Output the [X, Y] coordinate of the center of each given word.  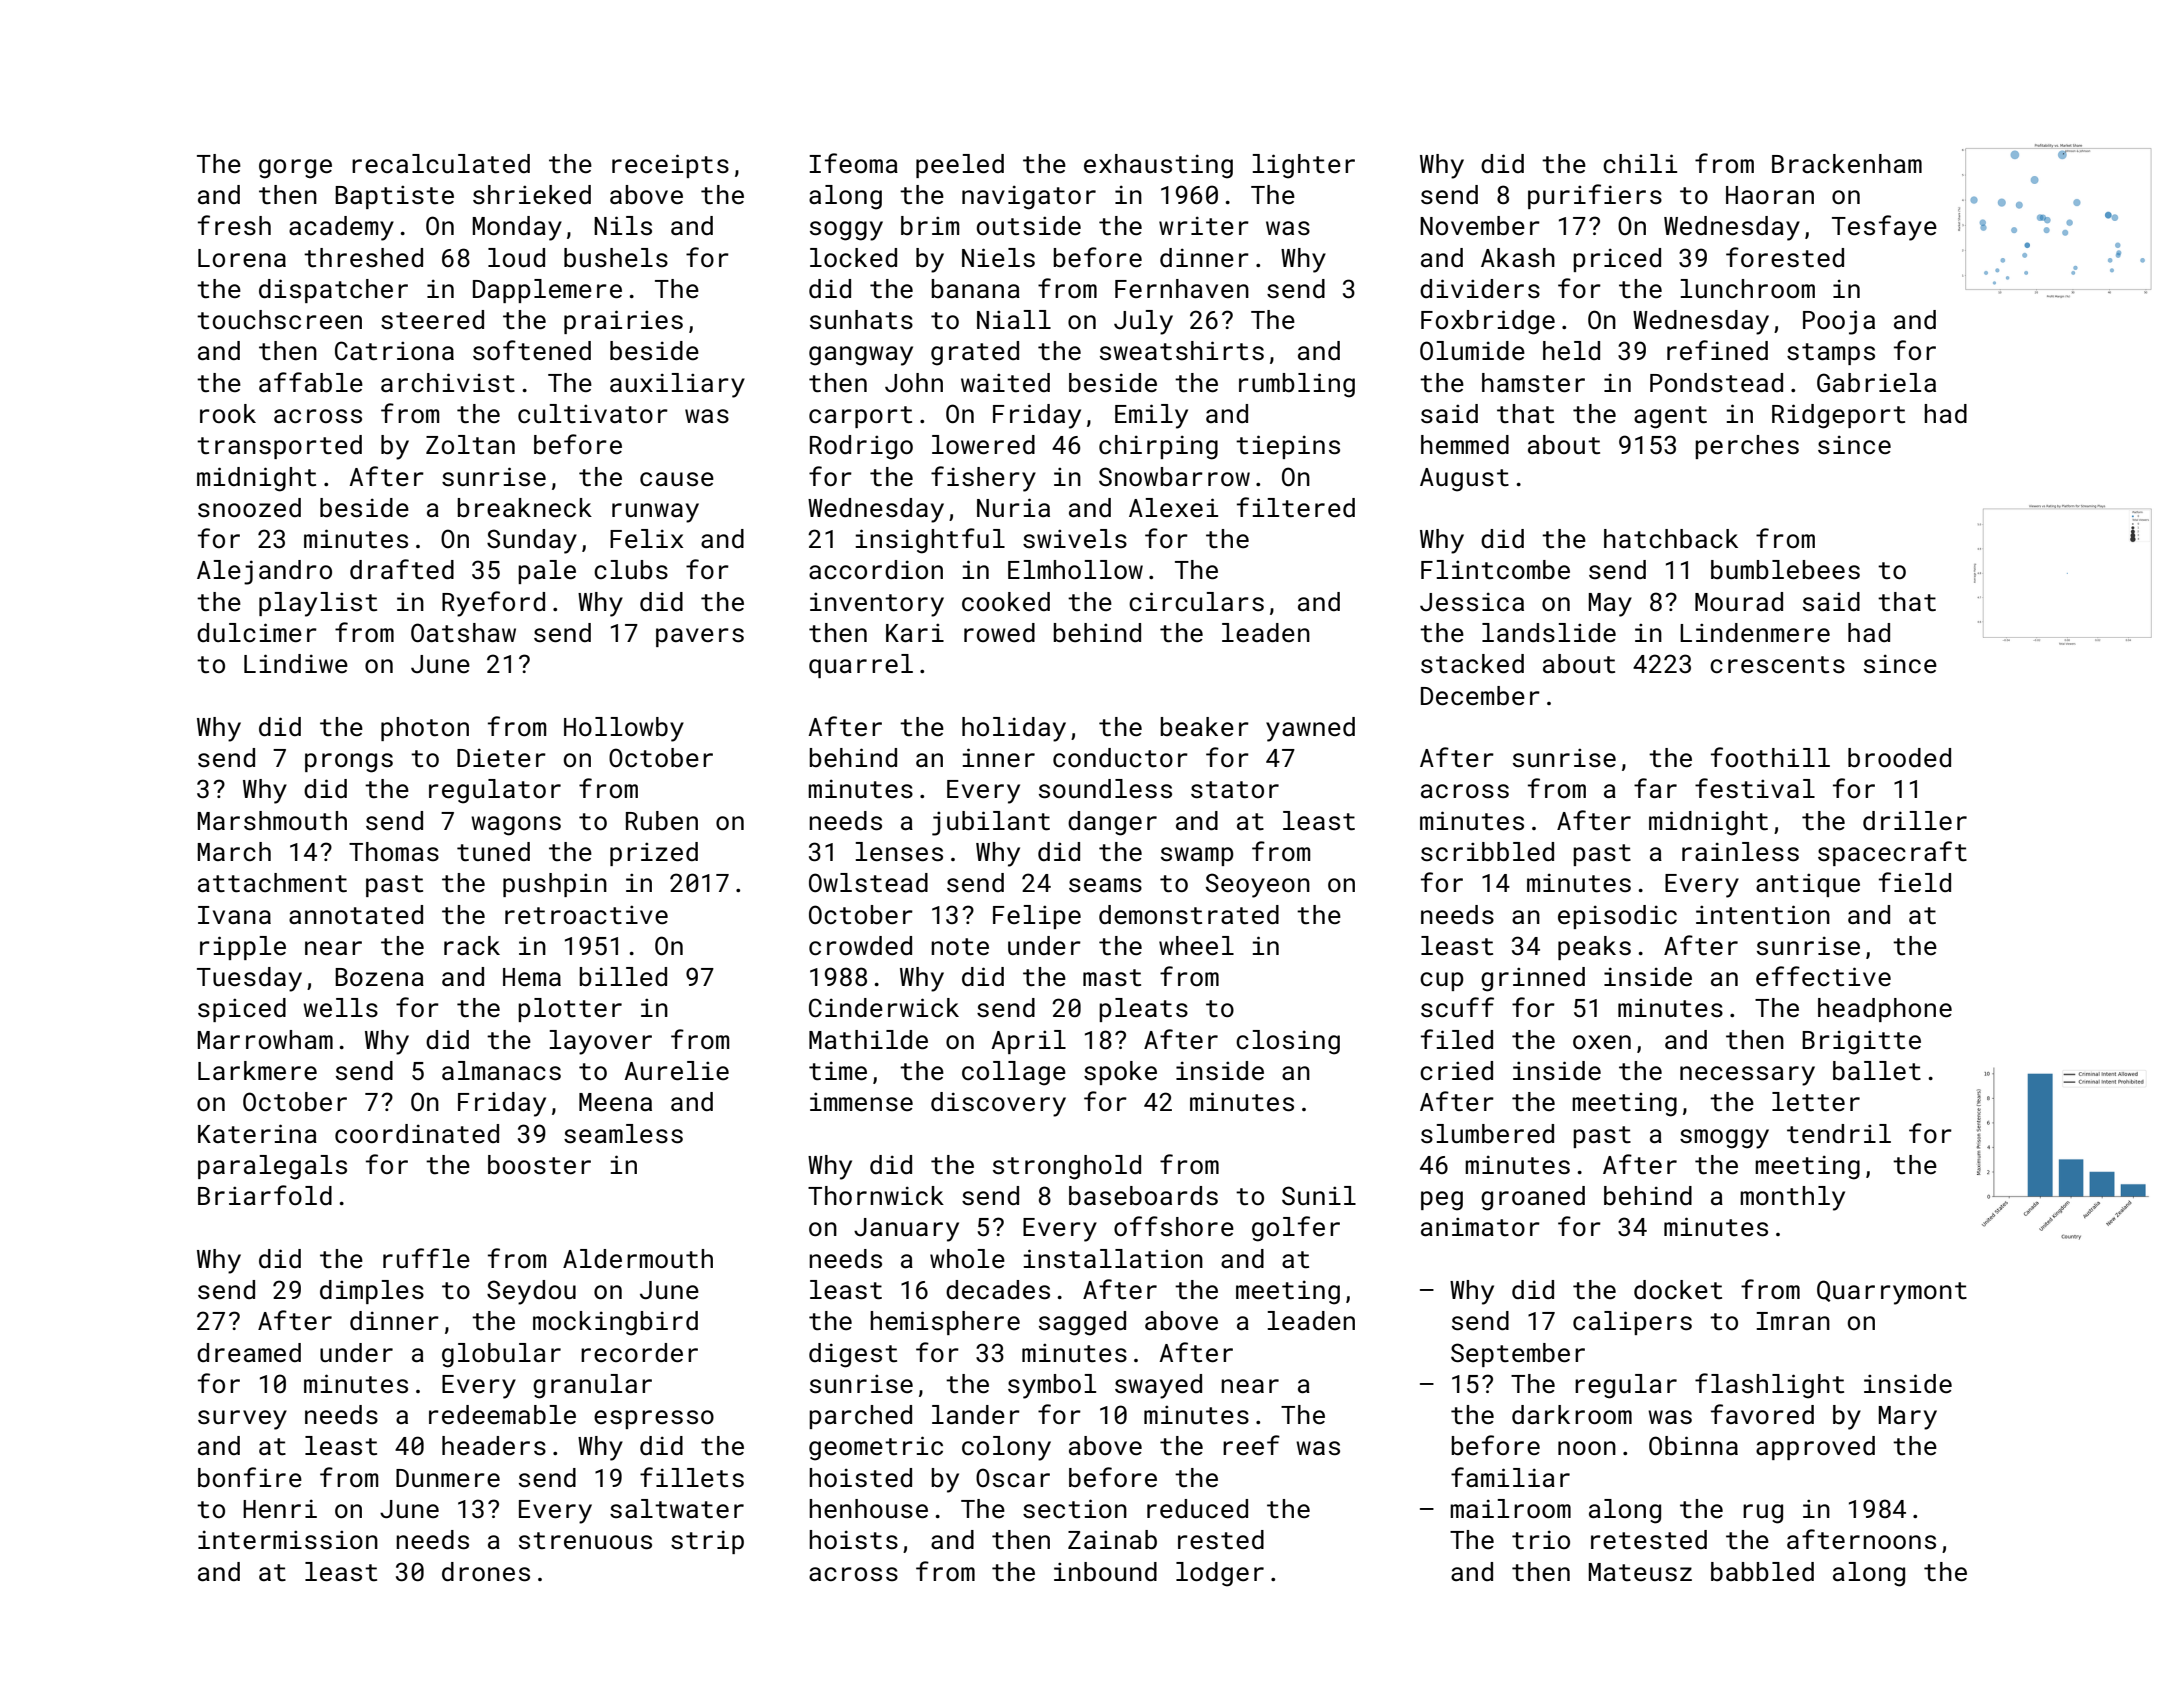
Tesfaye [1884, 228]
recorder [639, 1353]
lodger [1220, 1574]
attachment [272, 883]
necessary [1747, 1076]
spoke [1120, 1073]
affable [311, 382]
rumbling [1297, 385]
